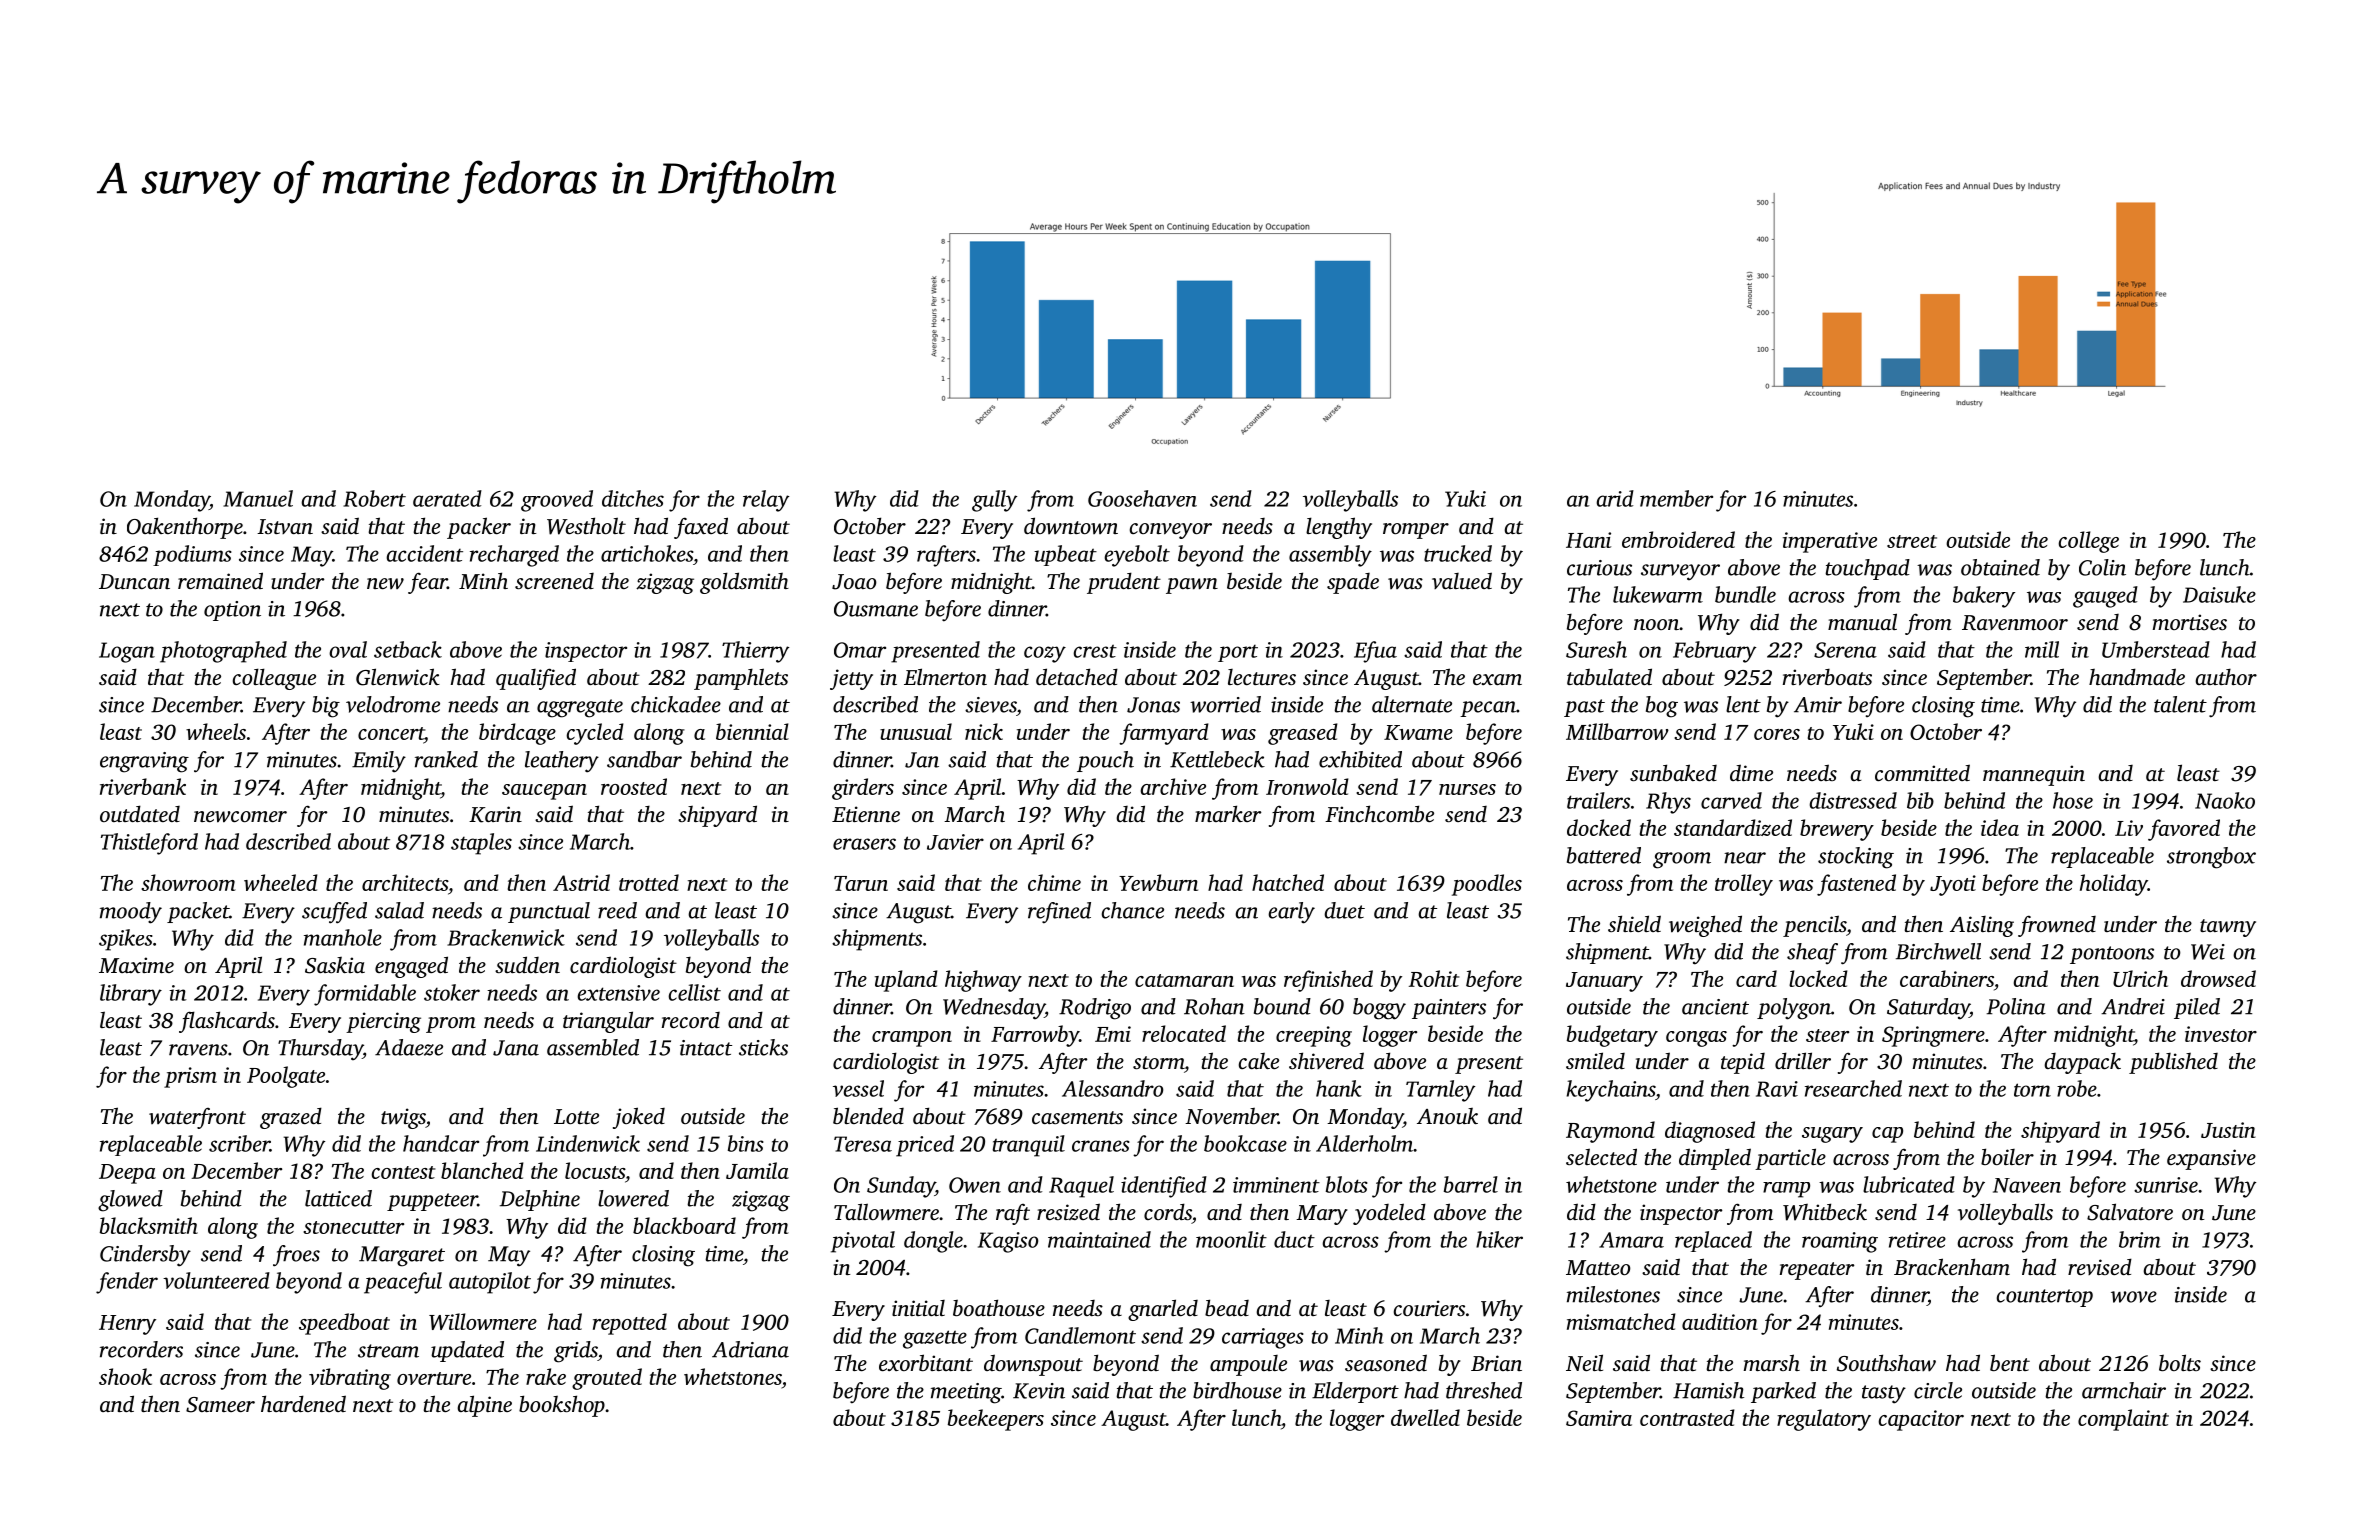 This page has width=2355, height=1524. I want to click on Sameer, so click(220, 1405).
